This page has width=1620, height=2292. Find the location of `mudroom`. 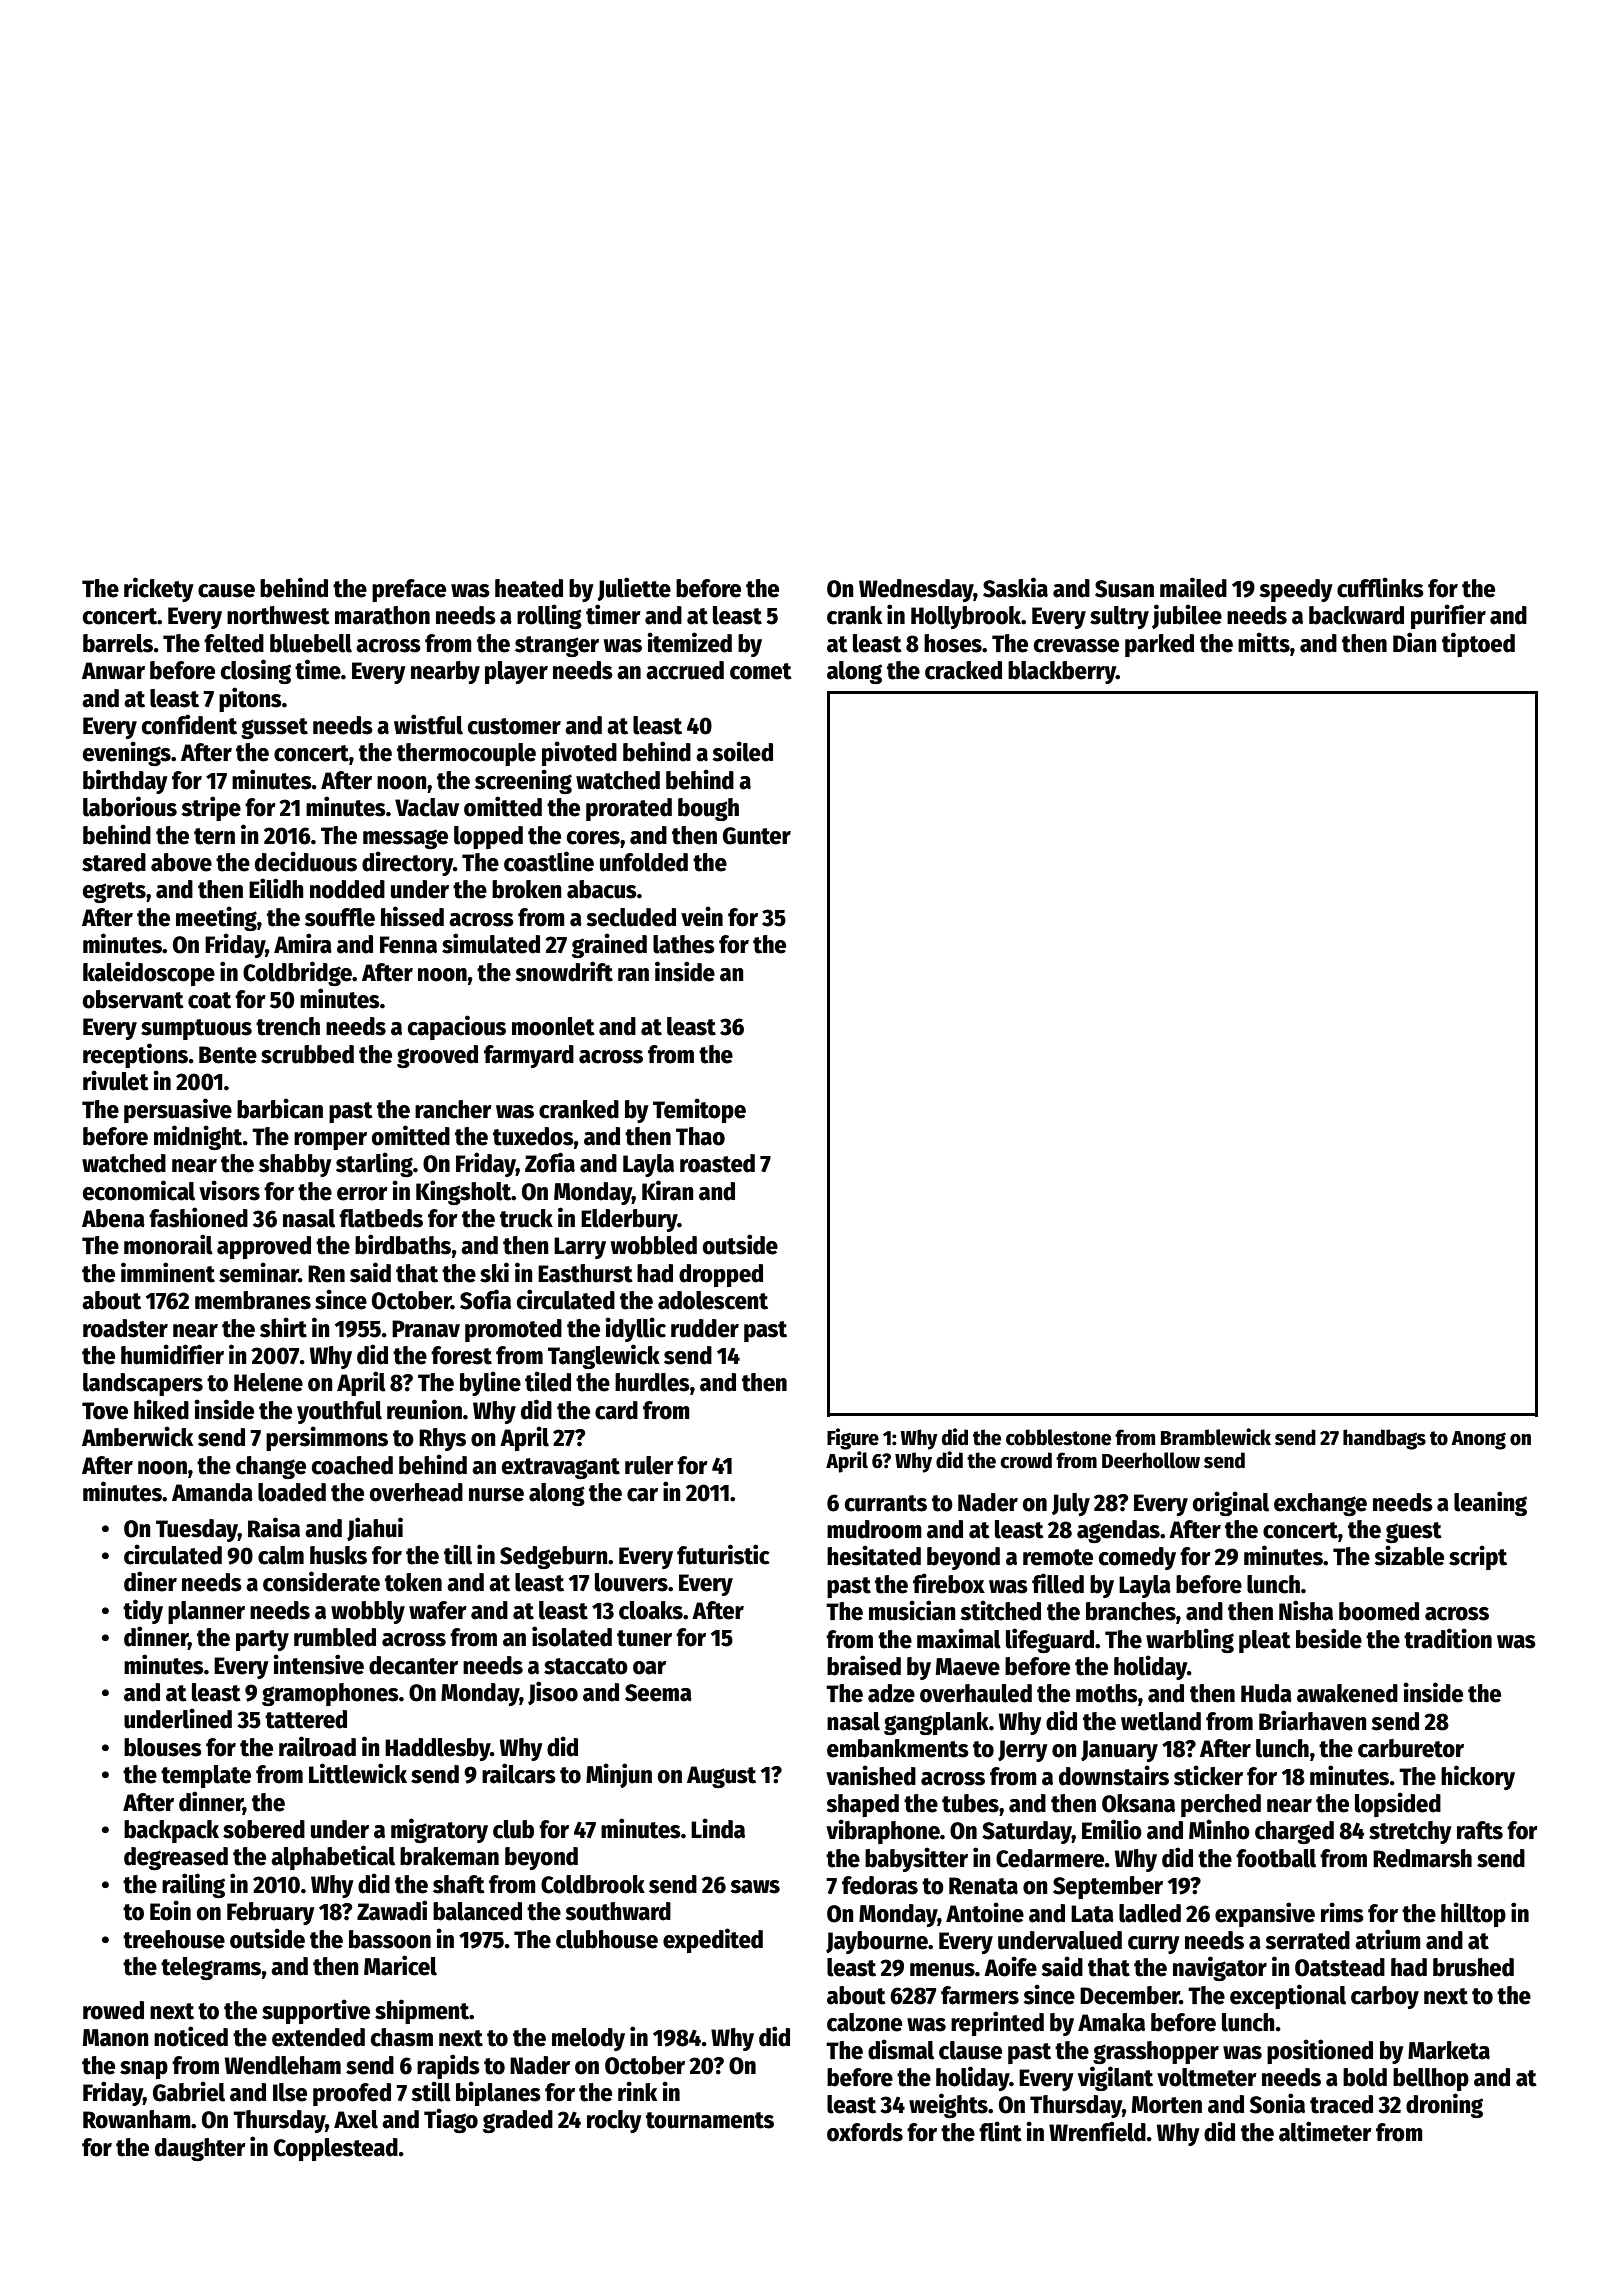

mudroom is located at coordinates (874, 1529).
